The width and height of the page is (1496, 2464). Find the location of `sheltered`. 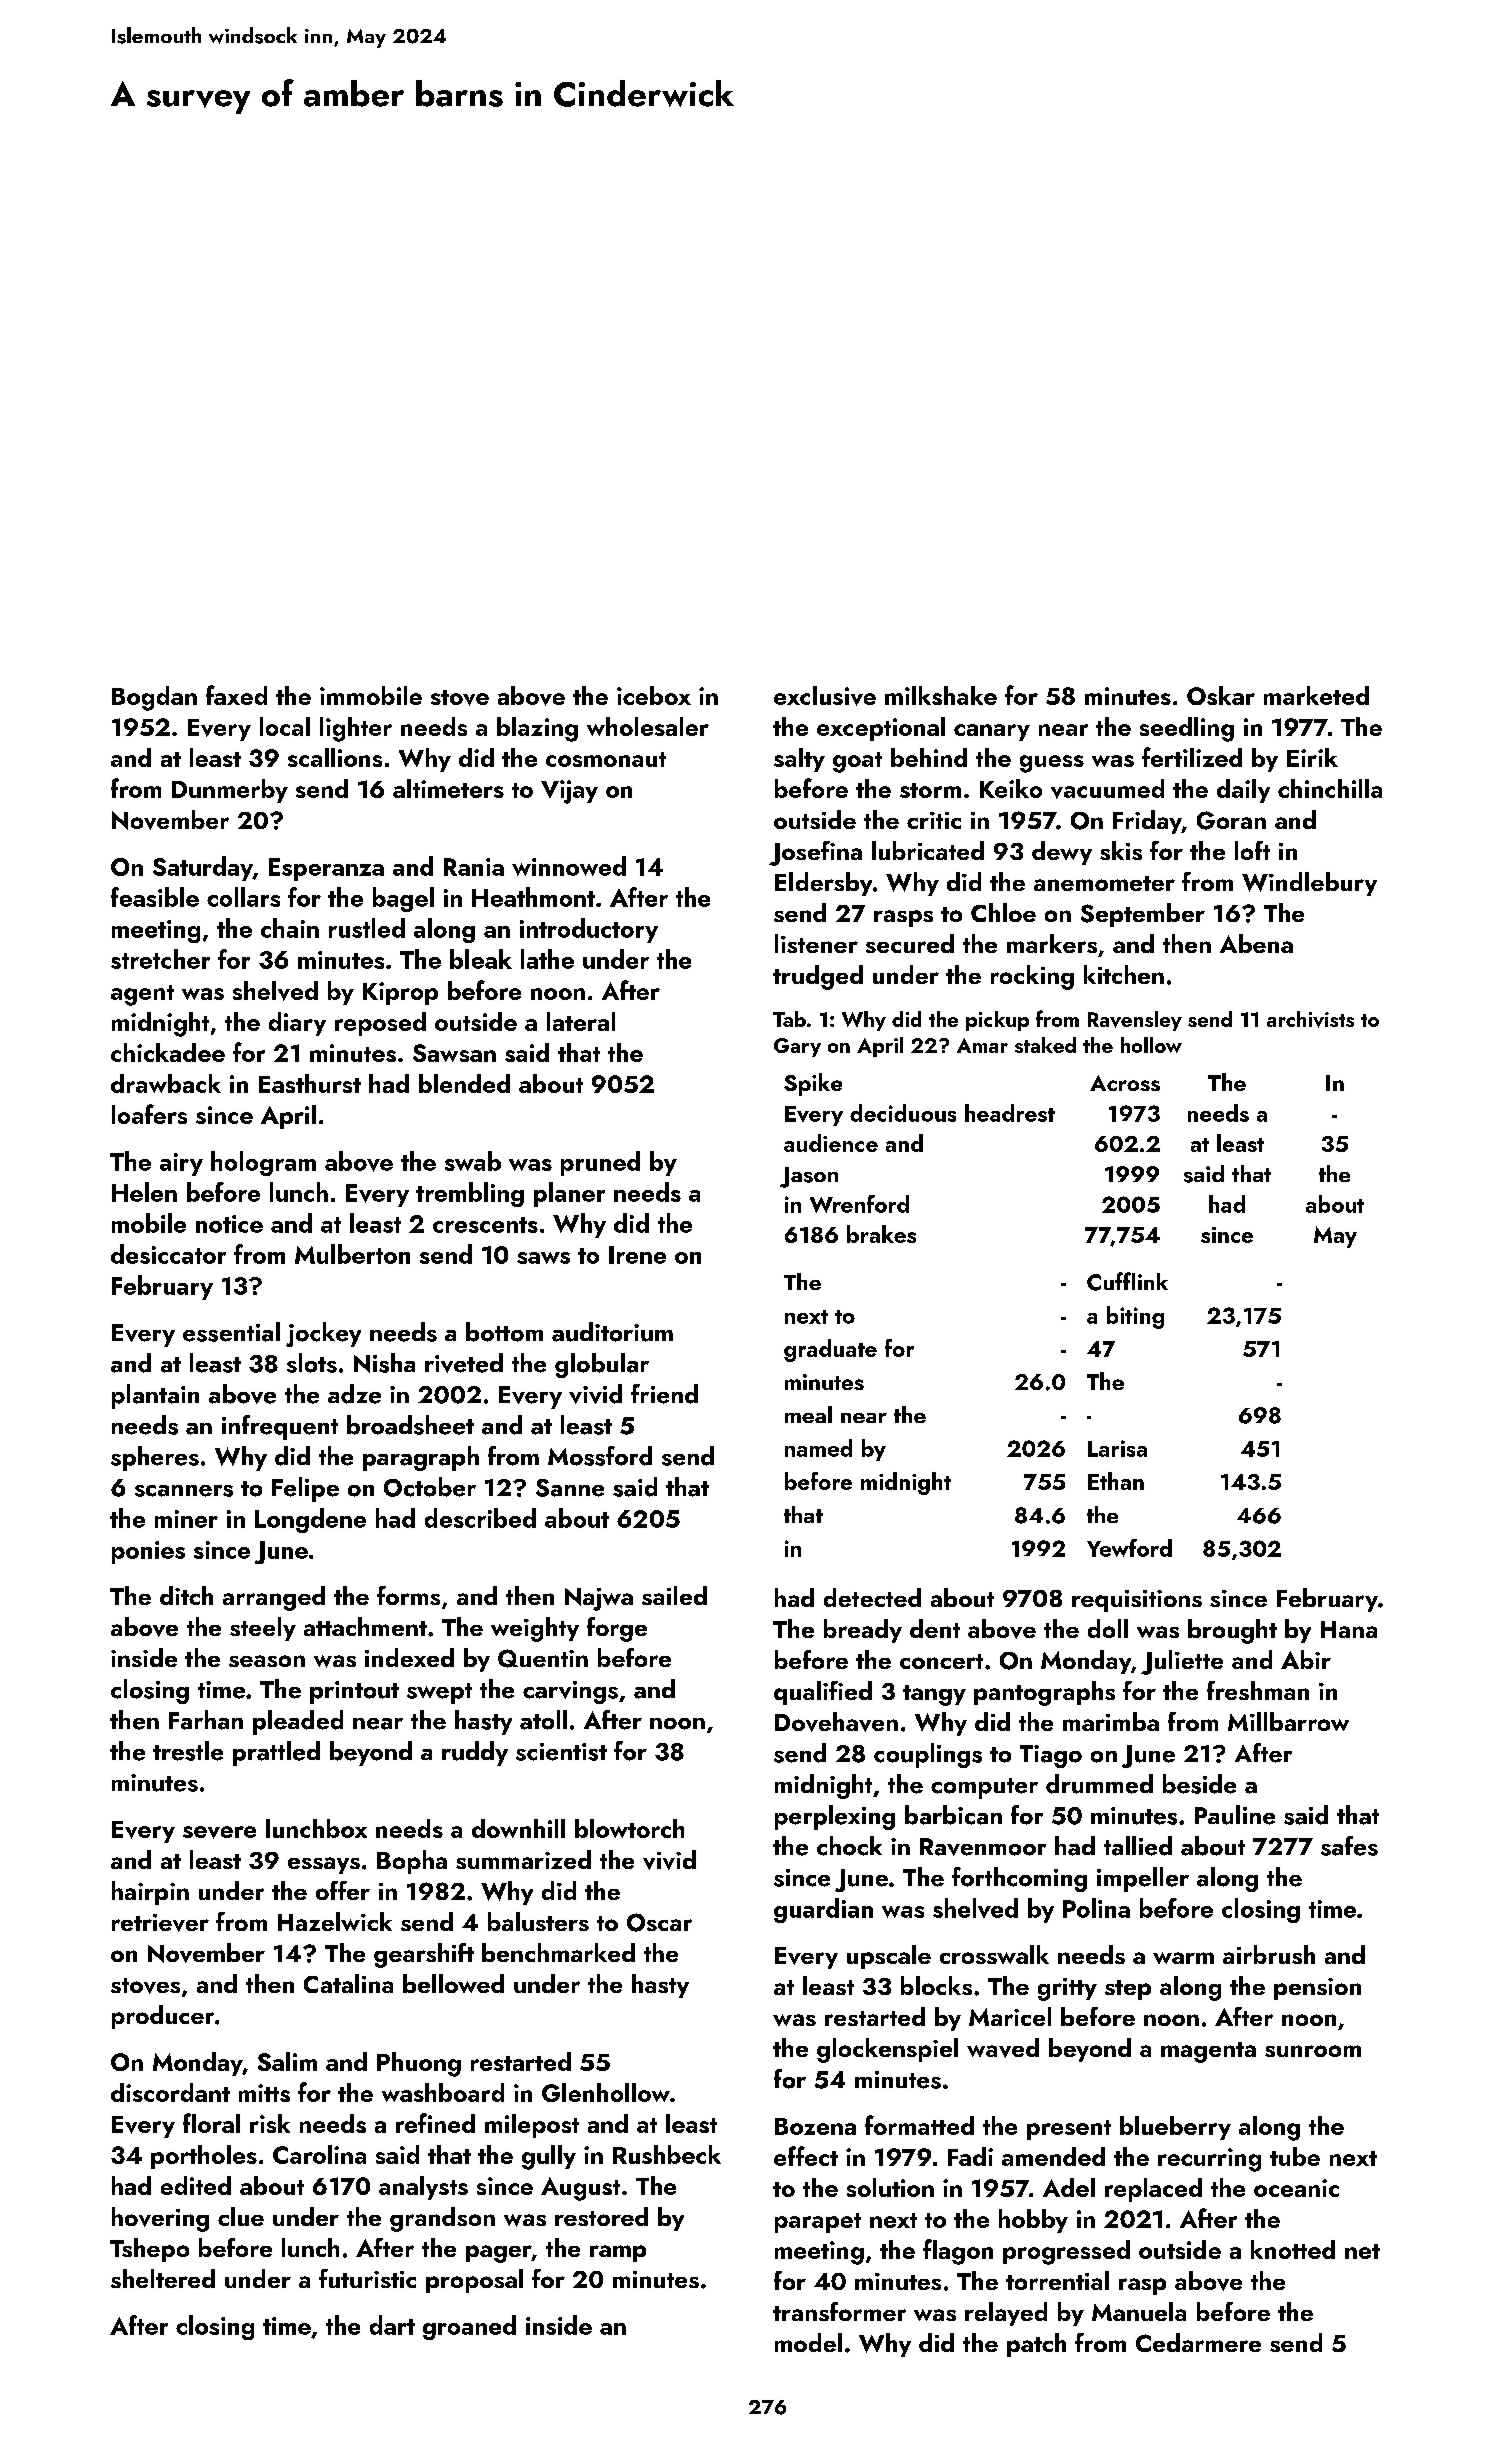

sheltered is located at coordinates (163, 2278).
